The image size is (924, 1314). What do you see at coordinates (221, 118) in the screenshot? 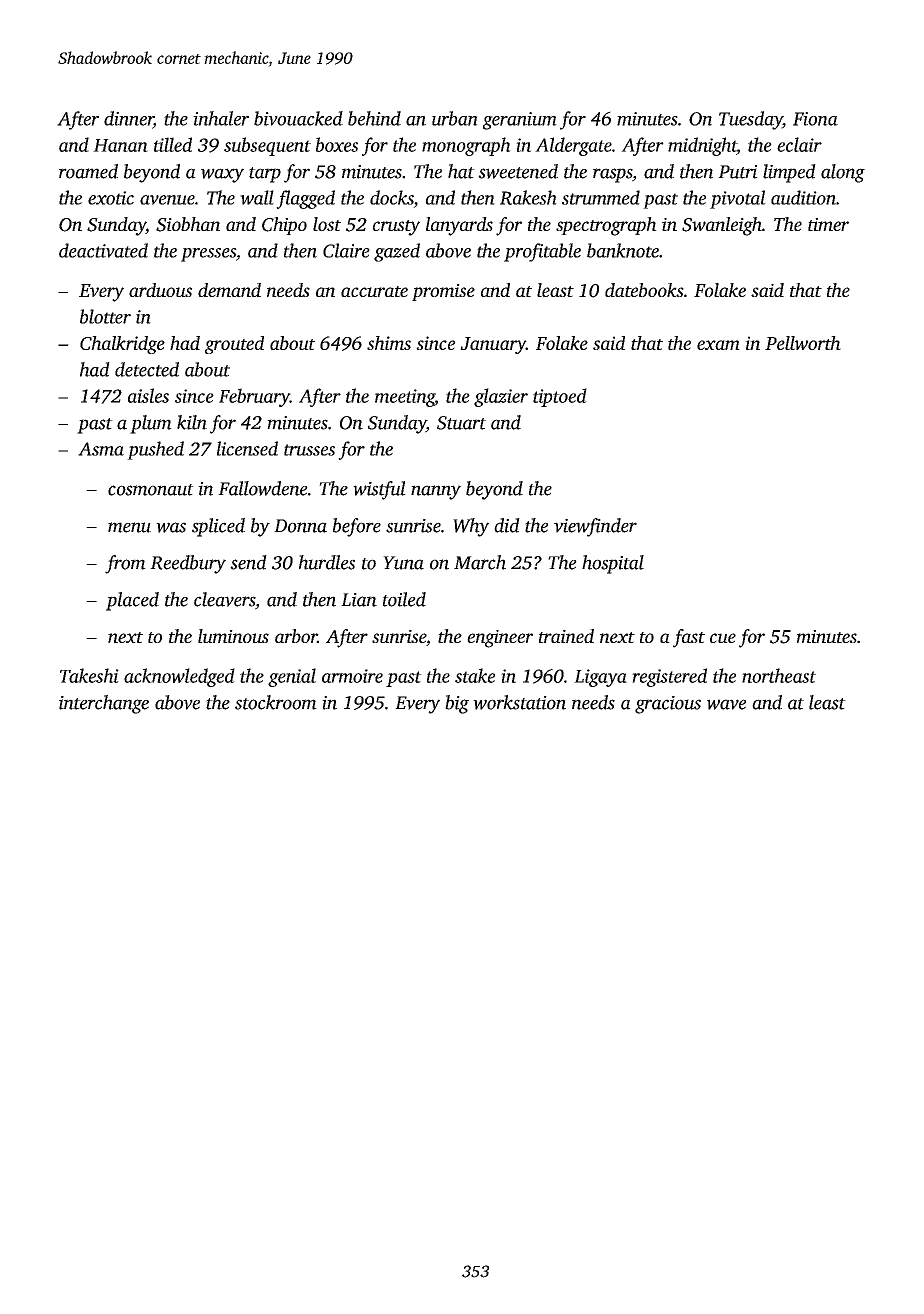
I see `inhaler` at bounding box center [221, 118].
